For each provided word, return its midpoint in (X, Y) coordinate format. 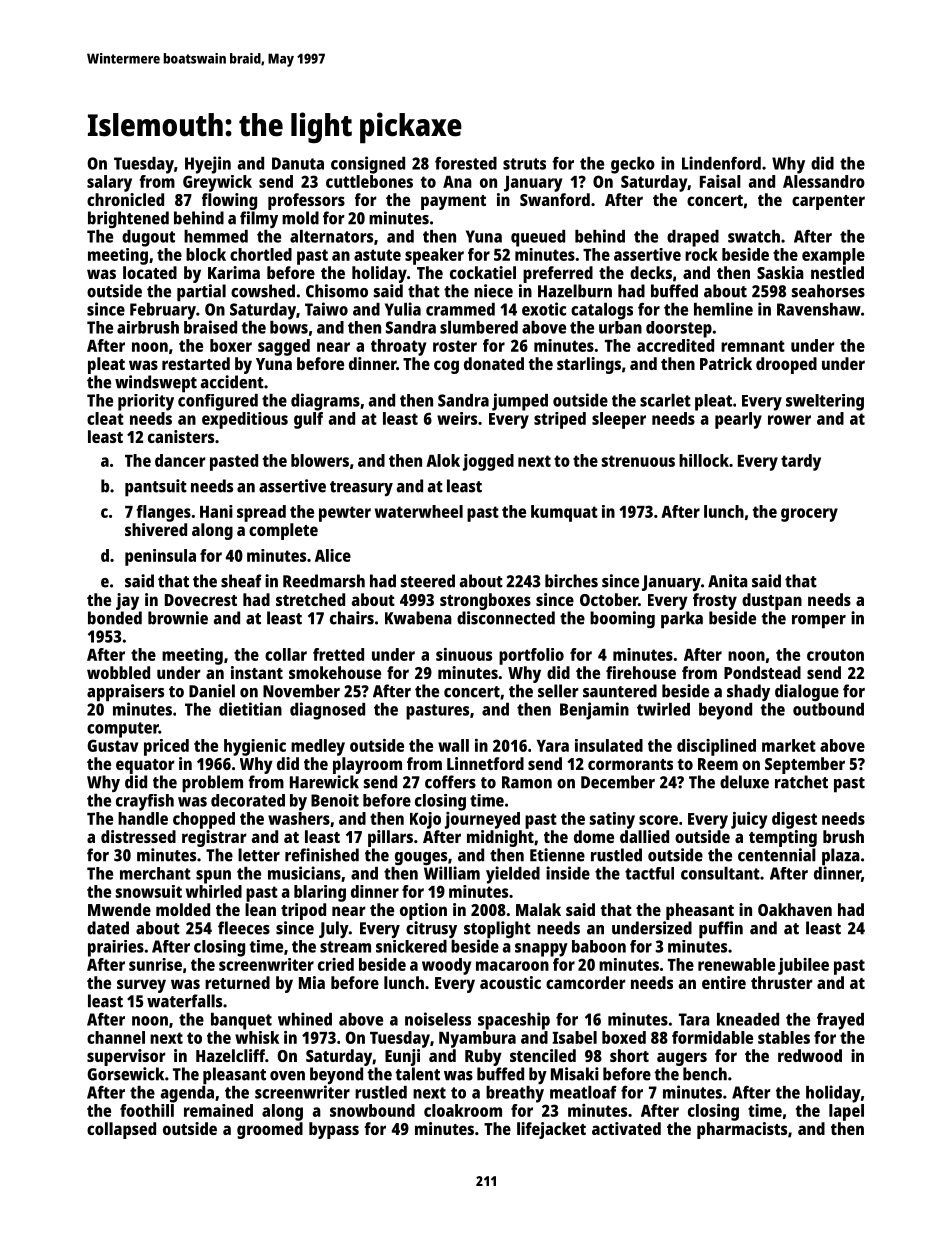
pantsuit (156, 488)
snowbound (372, 1110)
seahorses (828, 291)
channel (116, 1037)
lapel (846, 1112)
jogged (488, 462)
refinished (322, 855)
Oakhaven (795, 909)
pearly (738, 420)
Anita (728, 581)
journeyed (482, 820)
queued (538, 238)
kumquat (564, 513)
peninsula (160, 557)
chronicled (125, 199)
